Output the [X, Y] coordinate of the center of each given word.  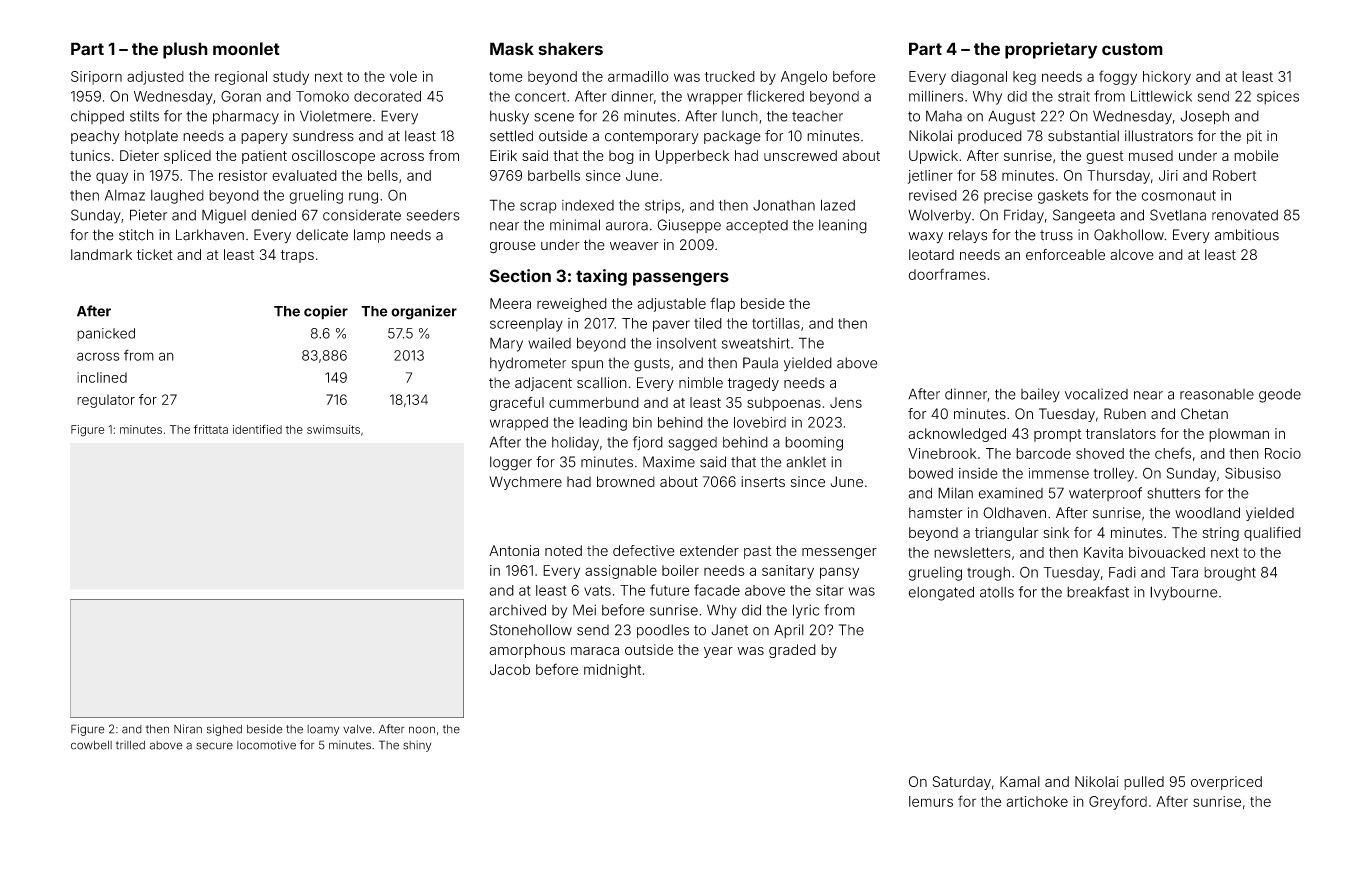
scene [554, 117]
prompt [1057, 435]
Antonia [514, 550]
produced [990, 137]
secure [214, 746]
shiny [417, 746]
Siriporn [96, 78]
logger [511, 463]
